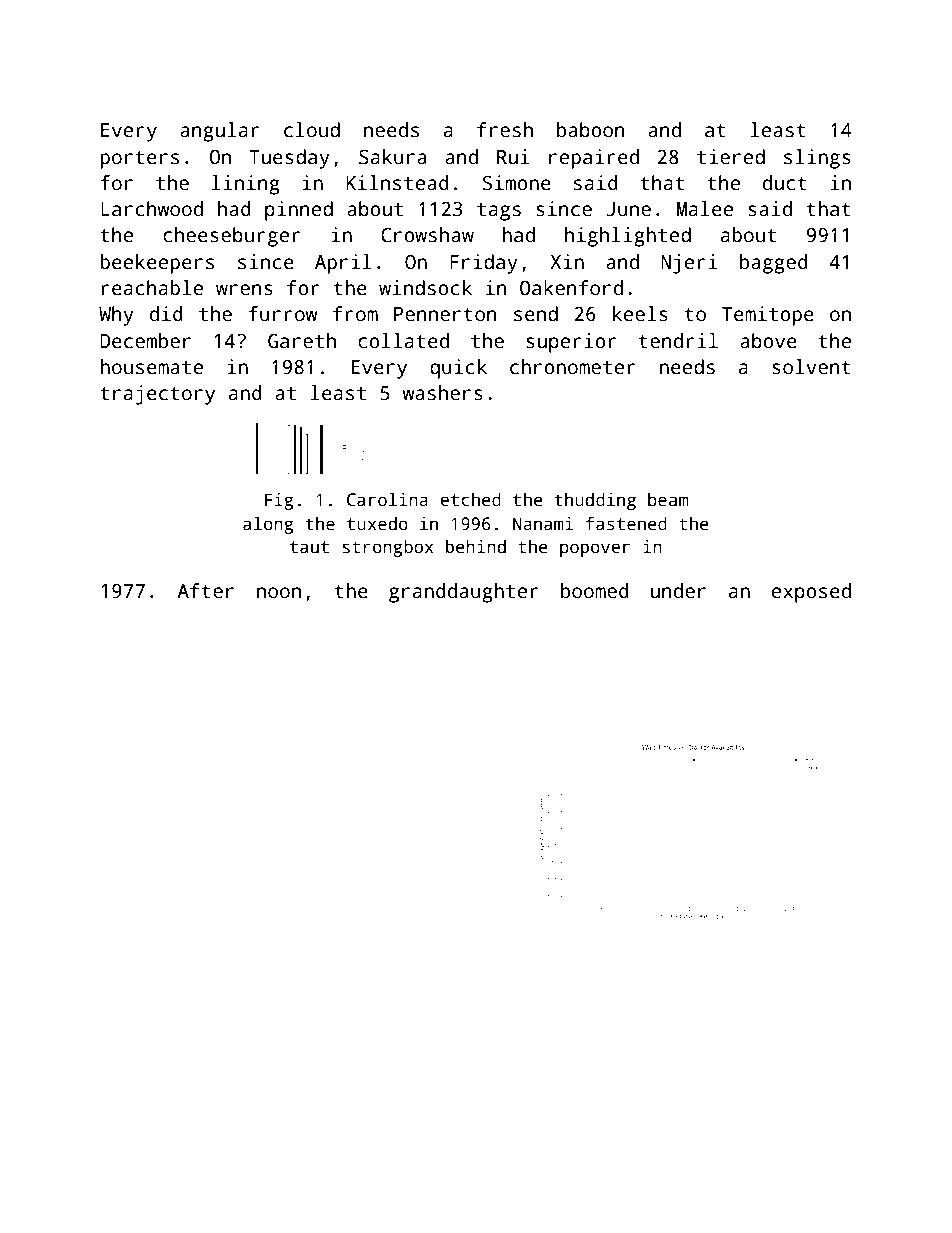  I want to click on bagged, so click(774, 264).
